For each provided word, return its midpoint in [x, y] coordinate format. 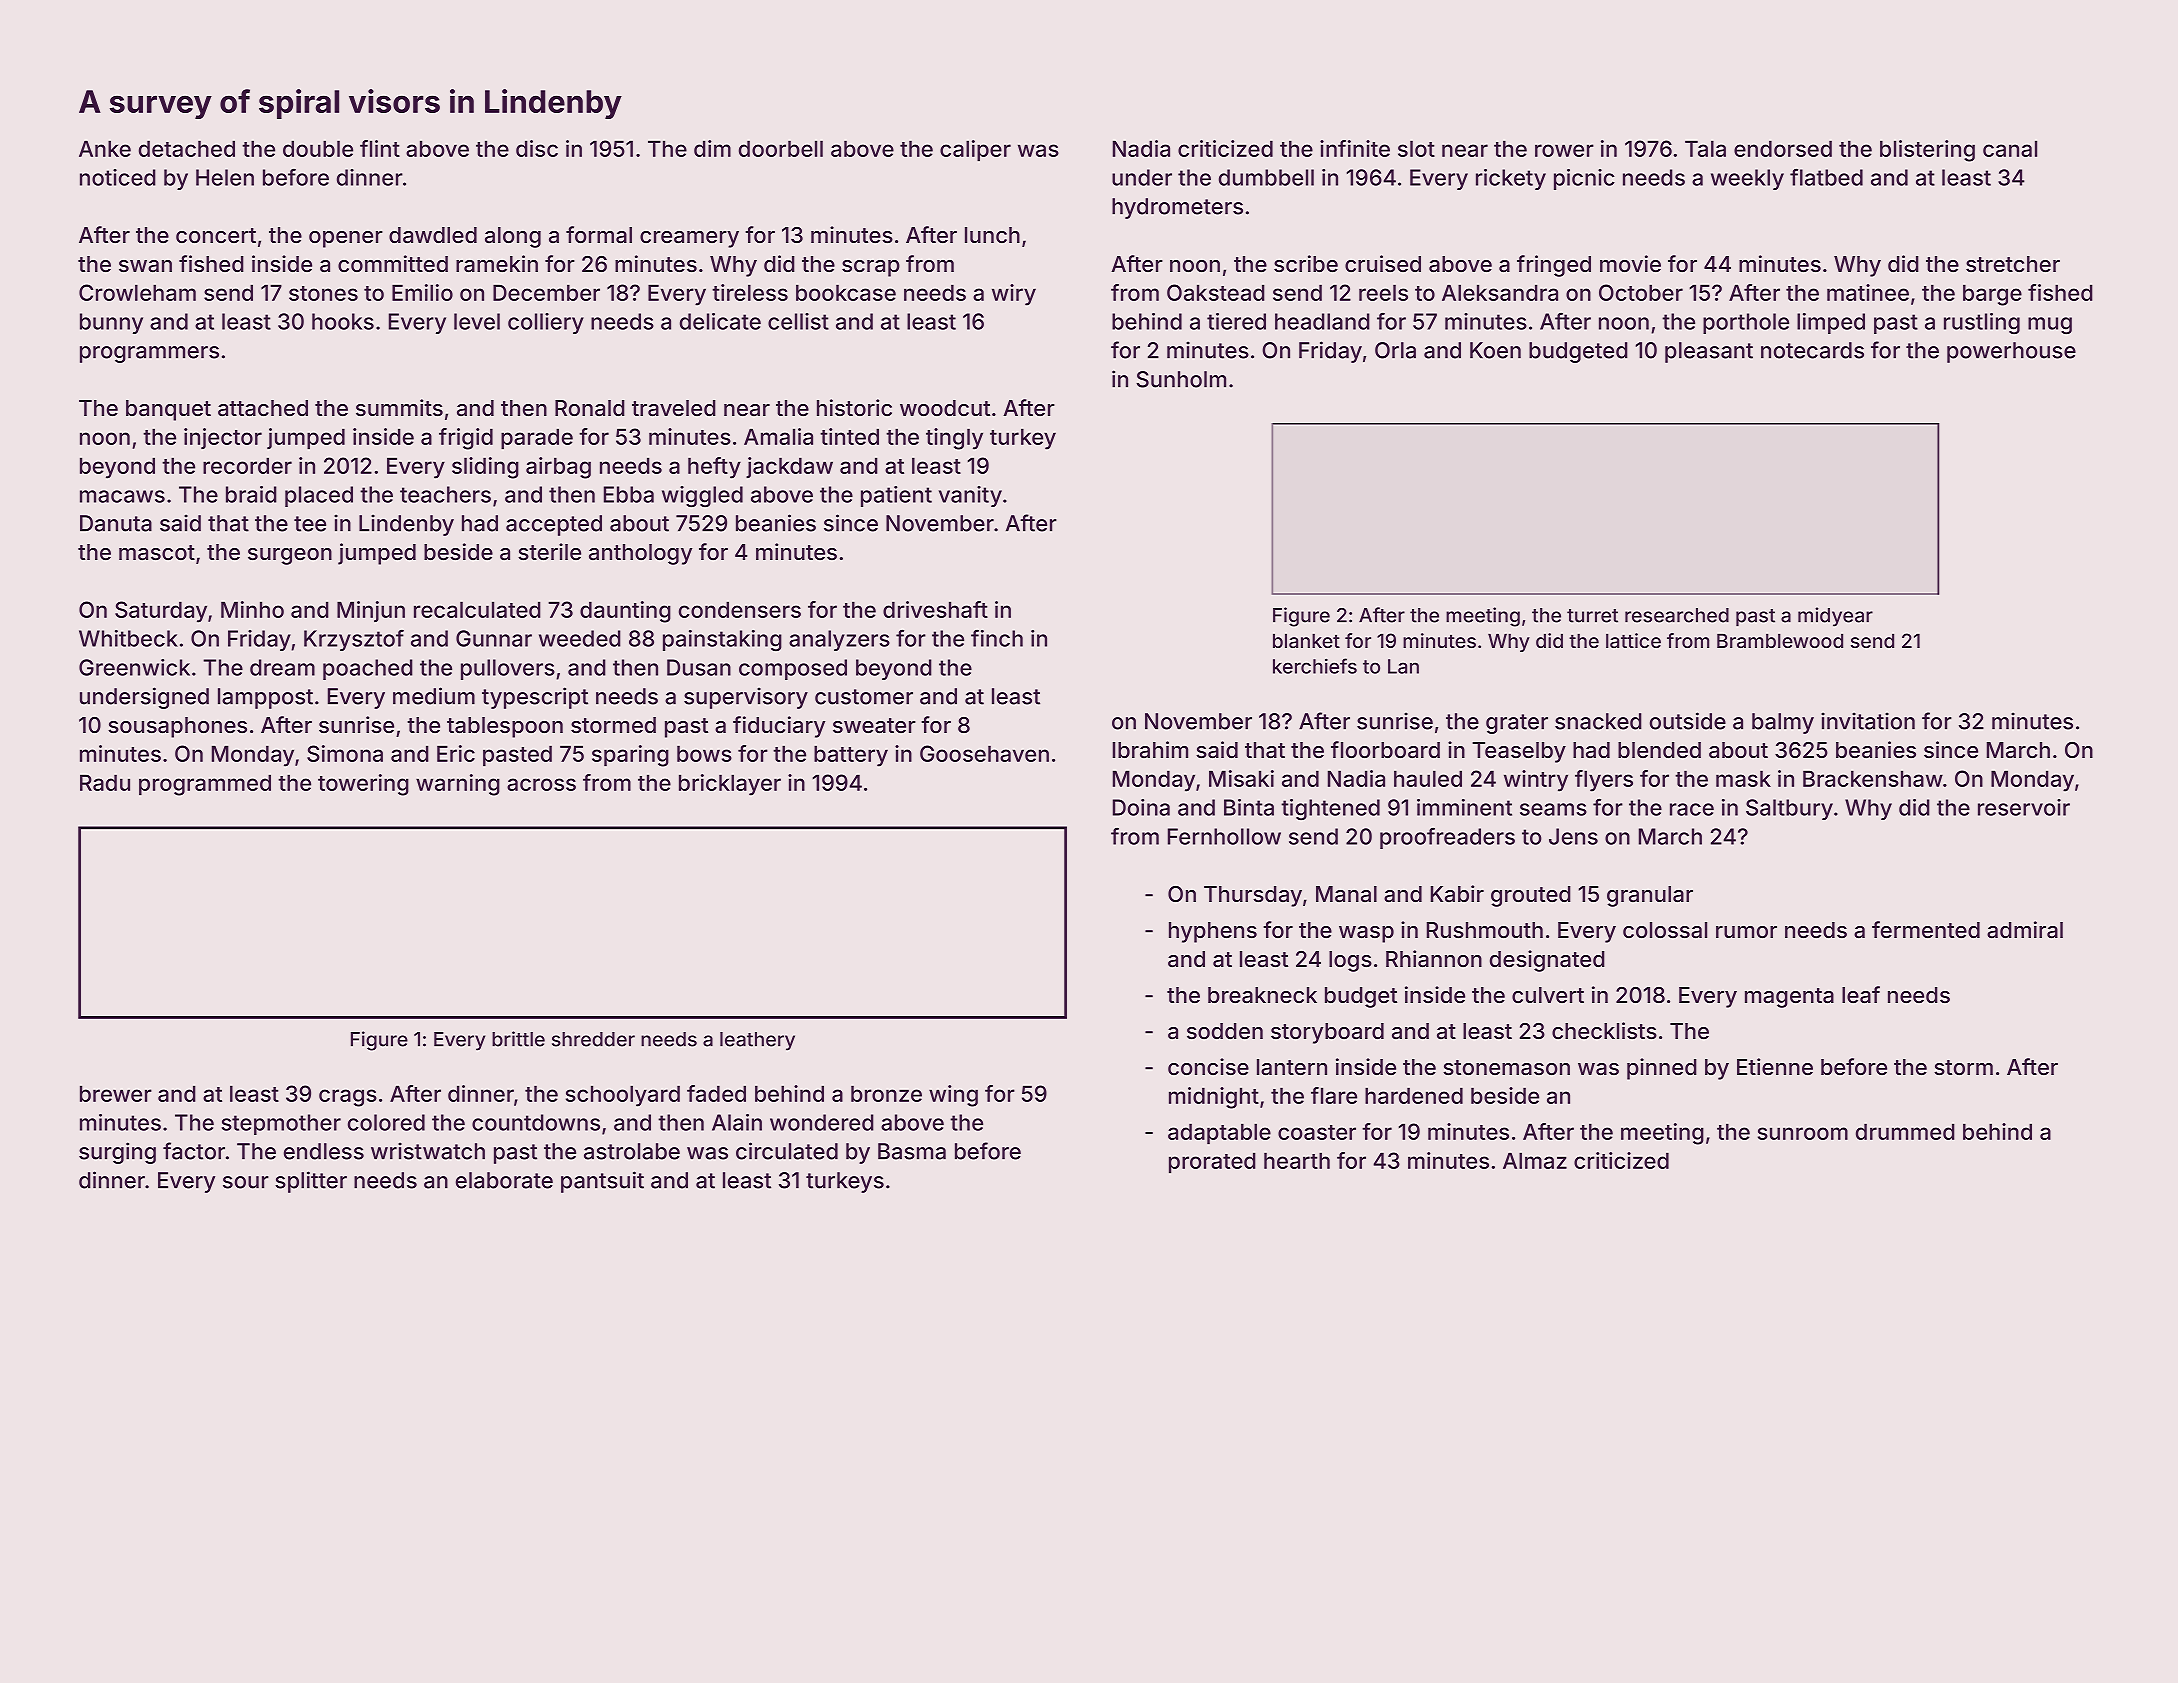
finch [997, 638]
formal [599, 235]
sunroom [1803, 1133]
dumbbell [1266, 177]
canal [2010, 148]
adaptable [1219, 1133]
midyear [1835, 617]
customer [864, 697]
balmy [1783, 723]
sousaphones [177, 727]
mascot [157, 553]
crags [348, 1098]
